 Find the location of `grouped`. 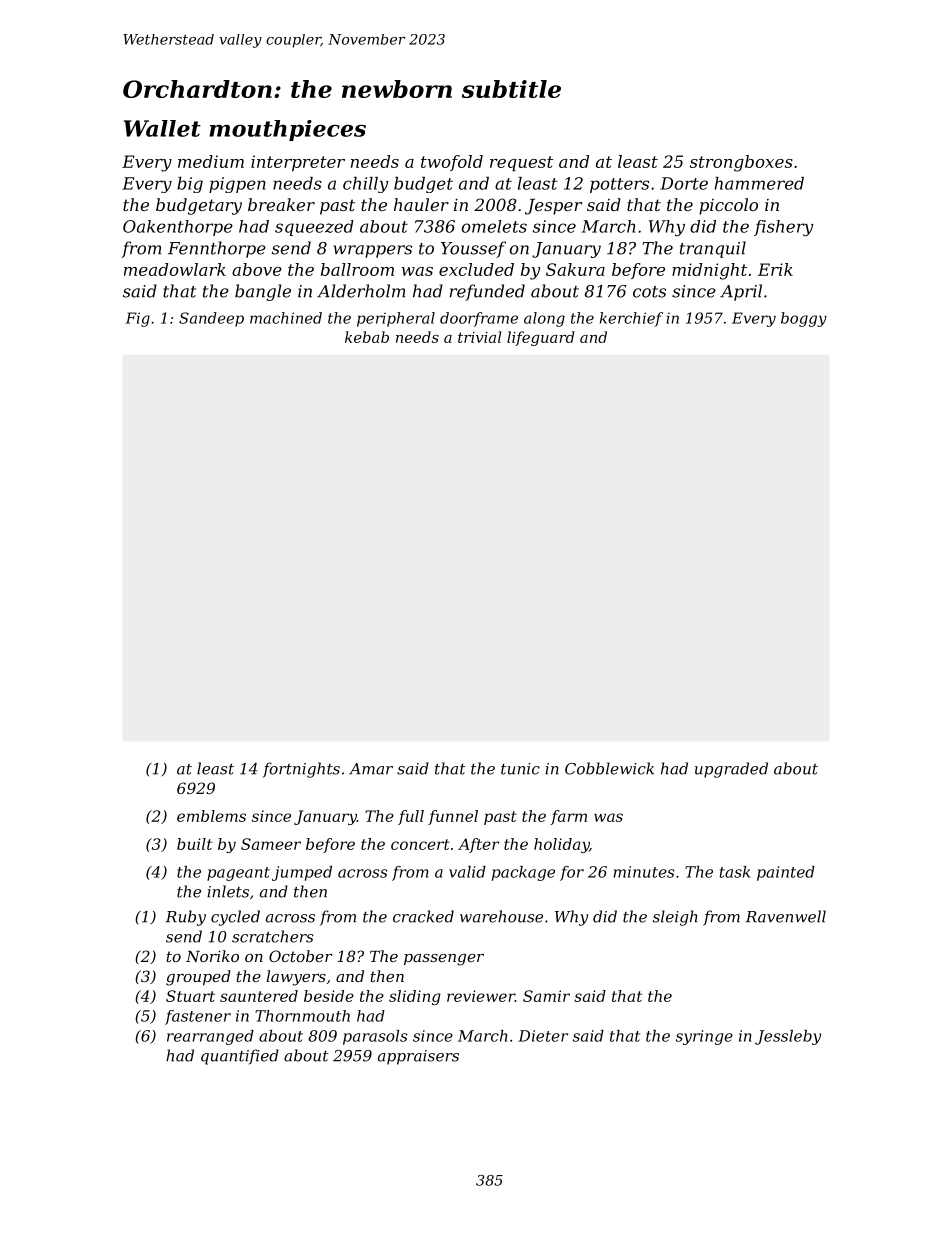

grouped is located at coordinates (198, 978).
